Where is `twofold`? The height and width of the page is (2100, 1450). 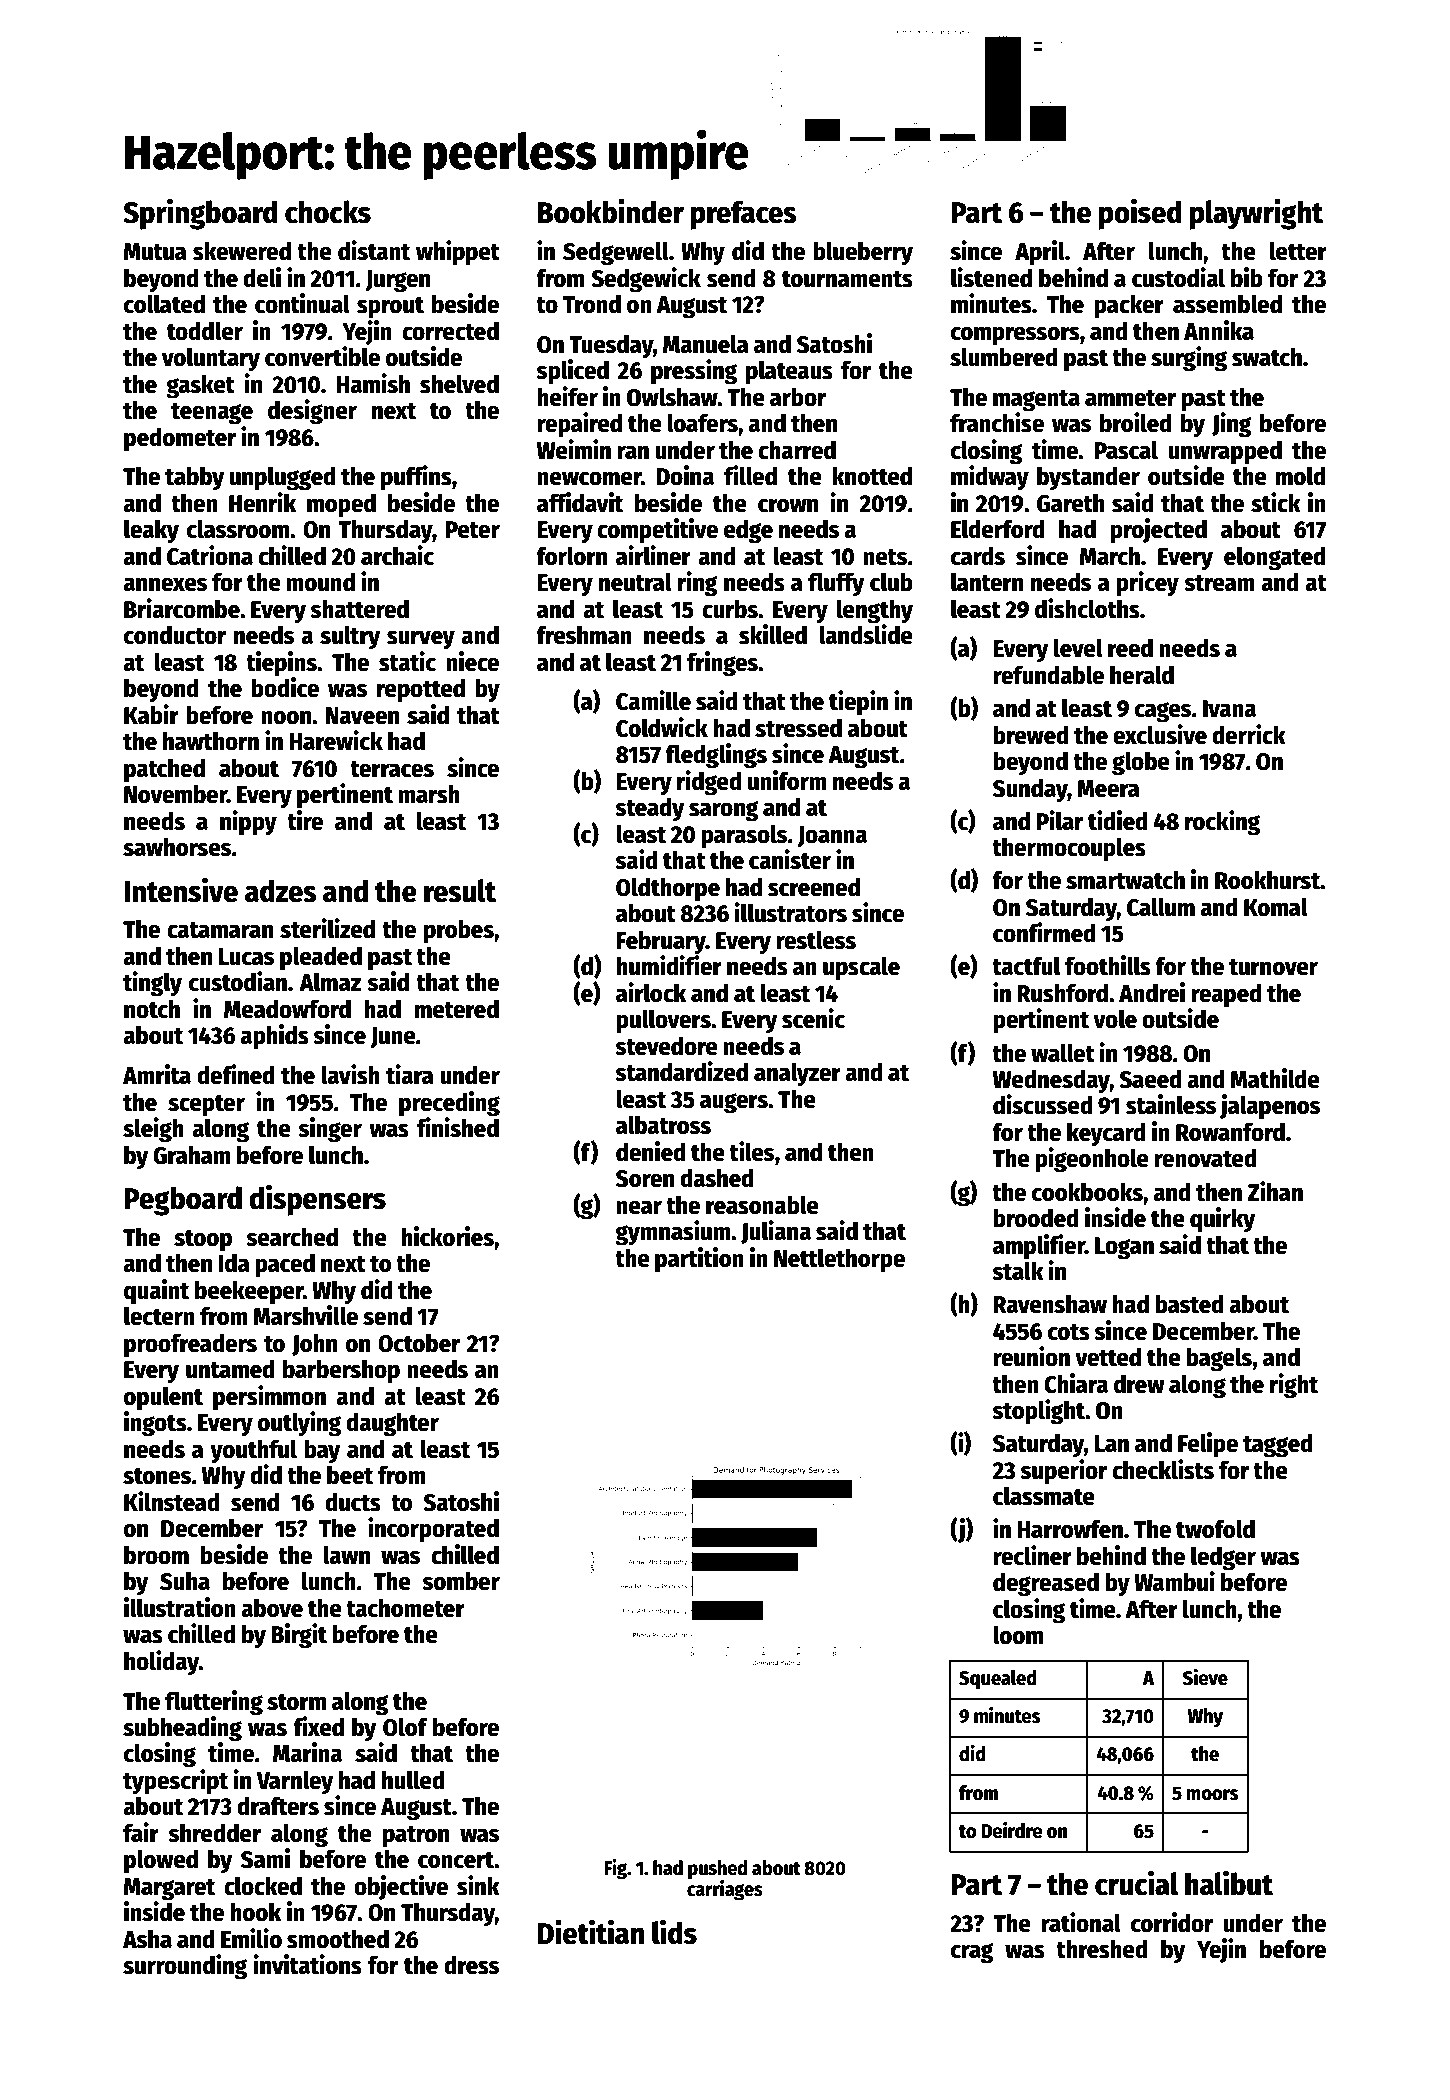 twofold is located at coordinates (1215, 1529).
